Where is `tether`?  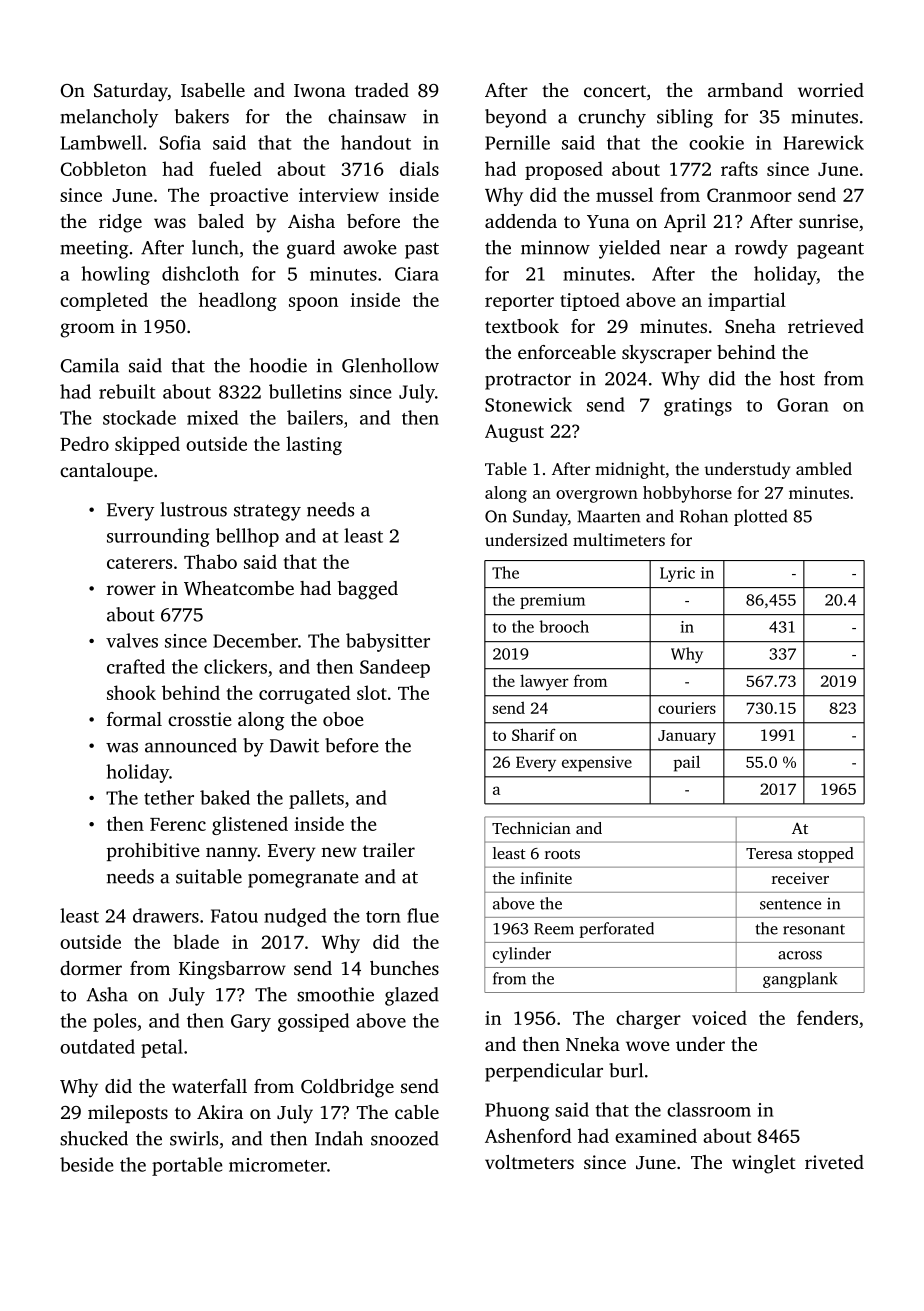
tether is located at coordinates (169, 797).
